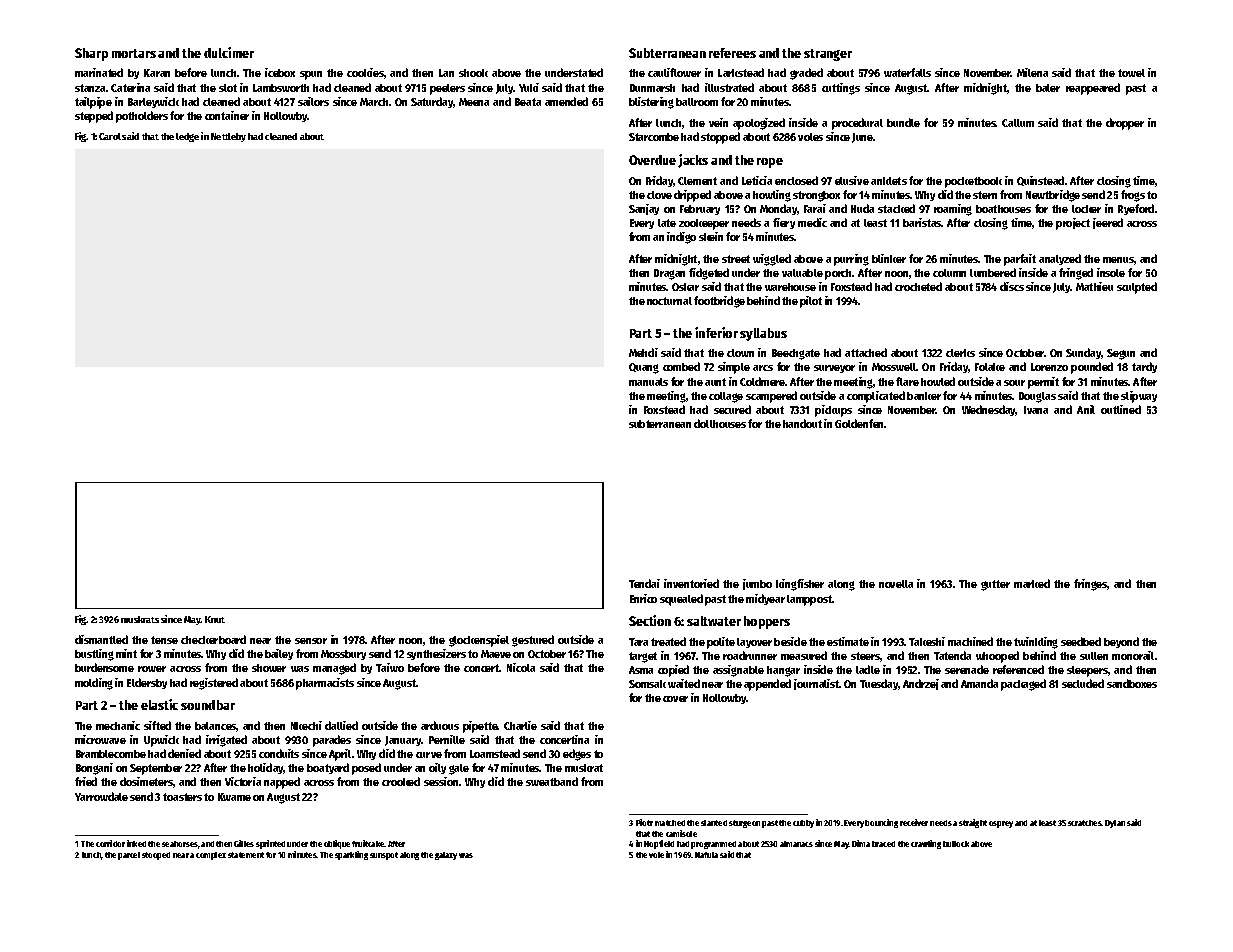  Describe the element at coordinates (1125, 124) in the screenshot. I see `dropper` at that location.
